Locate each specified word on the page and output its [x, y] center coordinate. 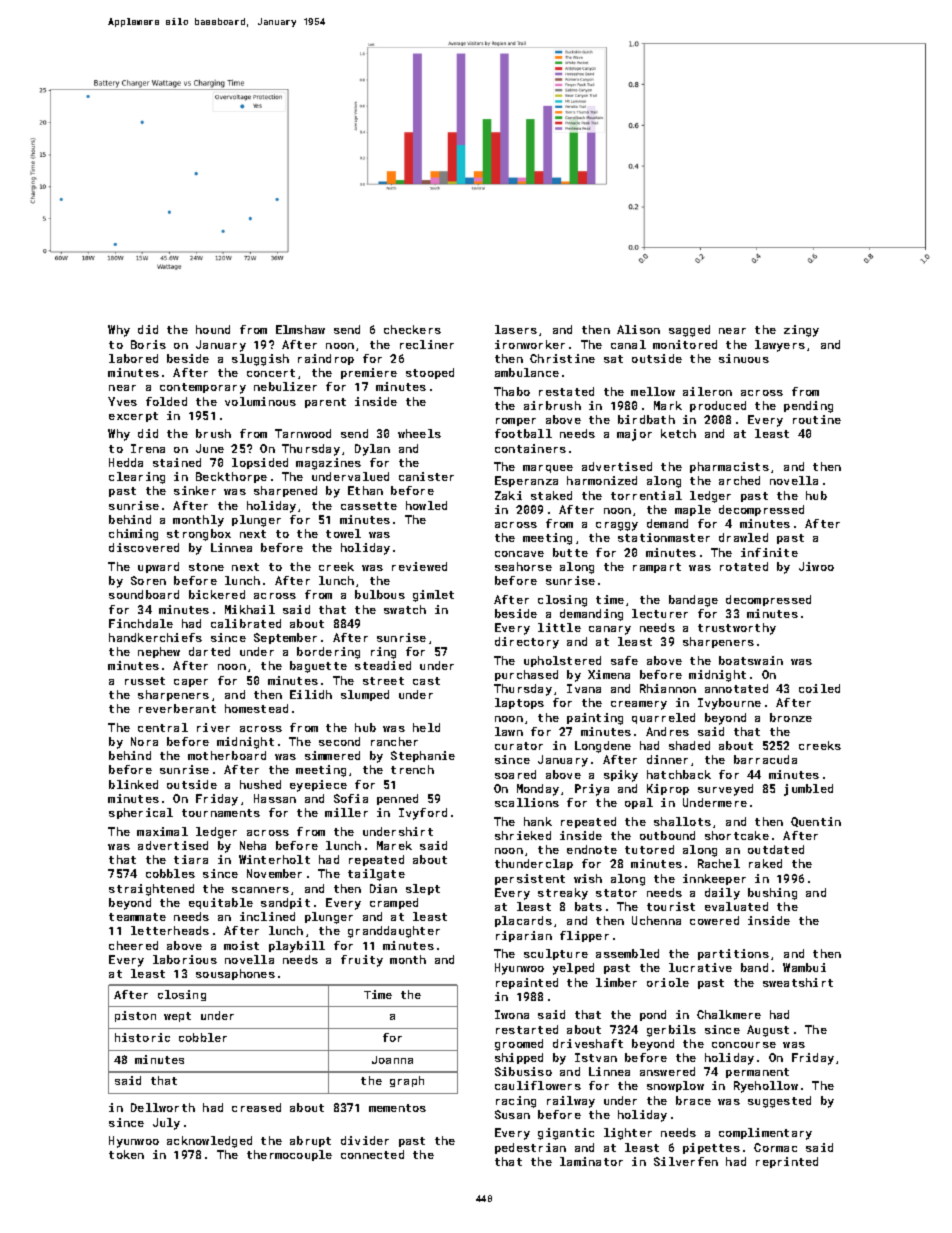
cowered [714, 920]
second [339, 741]
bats [588, 906]
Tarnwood [303, 433]
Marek [394, 845]
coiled [819, 688]
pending [808, 407]
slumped [365, 695]
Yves [122, 401]
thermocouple [289, 1155]
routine [817, 419]
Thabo [512, 391]
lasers [516, 329]
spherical [141, 813]
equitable [221, 903]
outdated [776, 849]
